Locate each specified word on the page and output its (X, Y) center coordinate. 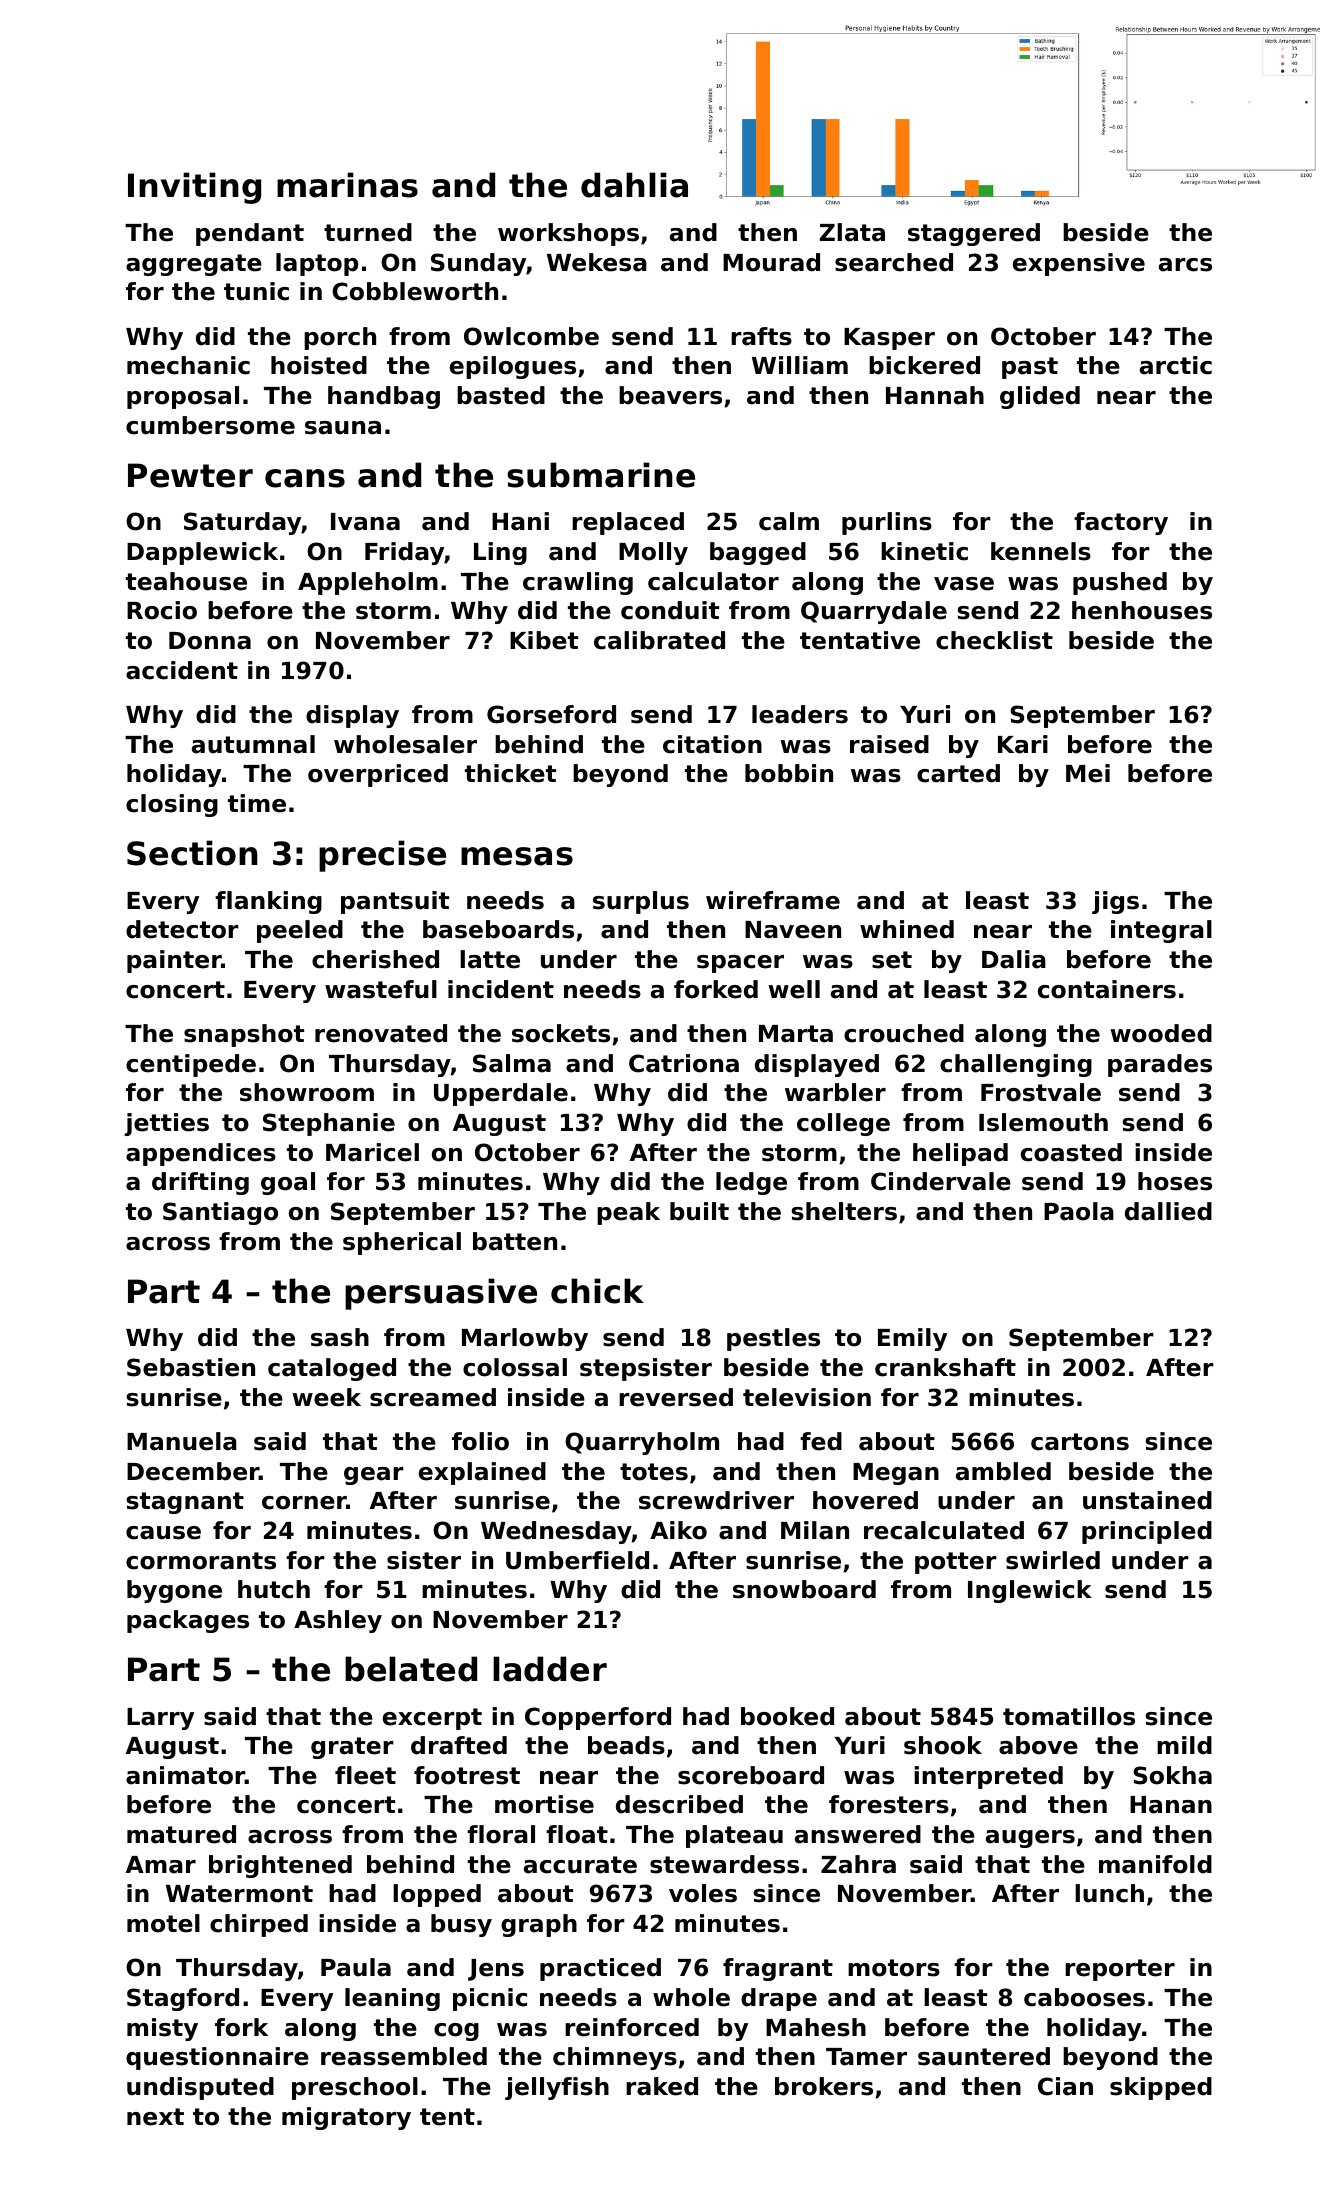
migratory (346, 2118)
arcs (1185, 265)
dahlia (634, 185)
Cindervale (941, 1181)
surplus (641, 902)
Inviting (194, 188)
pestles (773, 1339)
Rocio (162, 610)
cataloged (332, 1369)
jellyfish (557, 2088)
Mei (1088, 773)
